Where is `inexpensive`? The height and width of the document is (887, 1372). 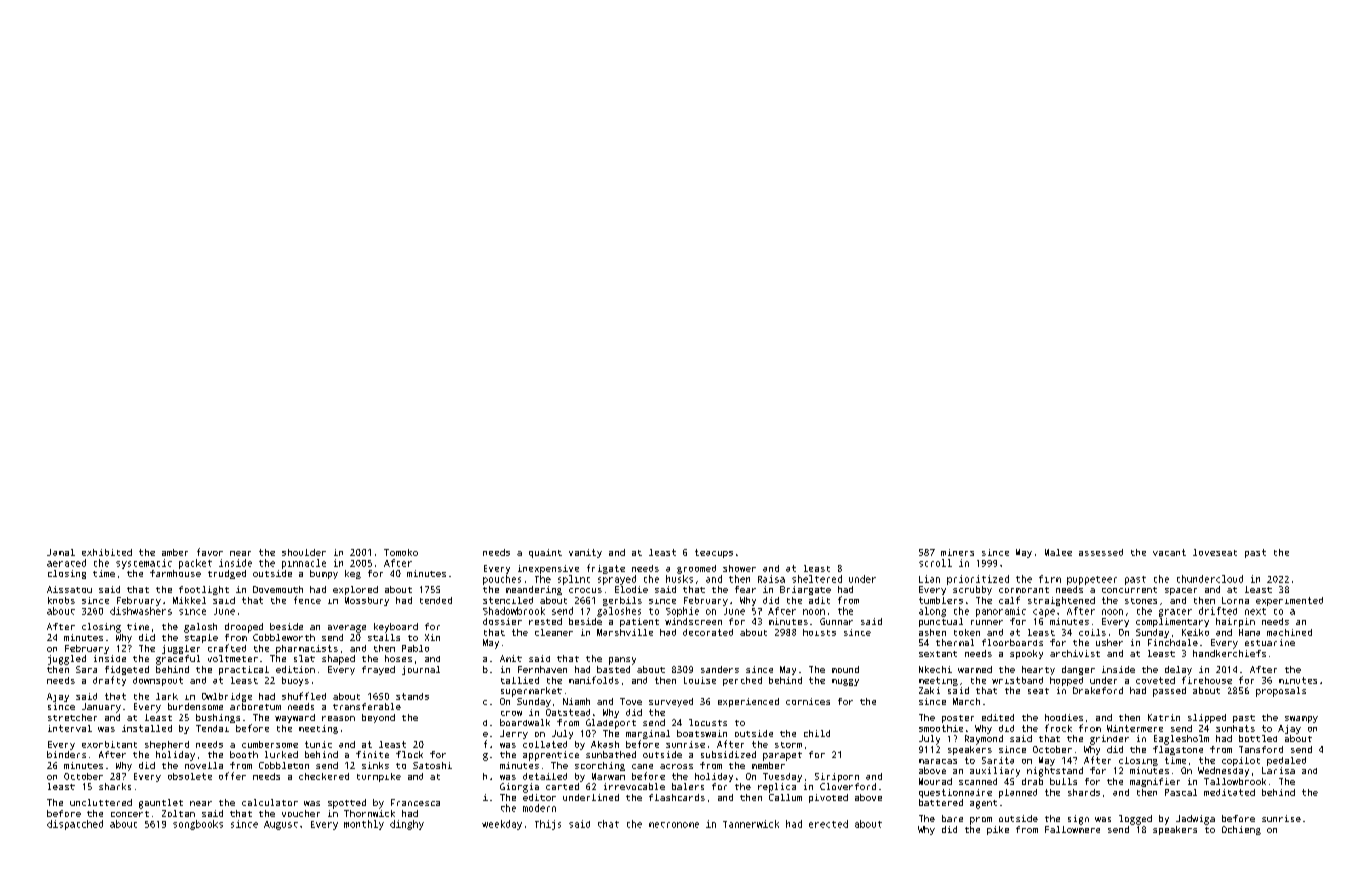 inexpensive is located at coordinates (548, 569).
